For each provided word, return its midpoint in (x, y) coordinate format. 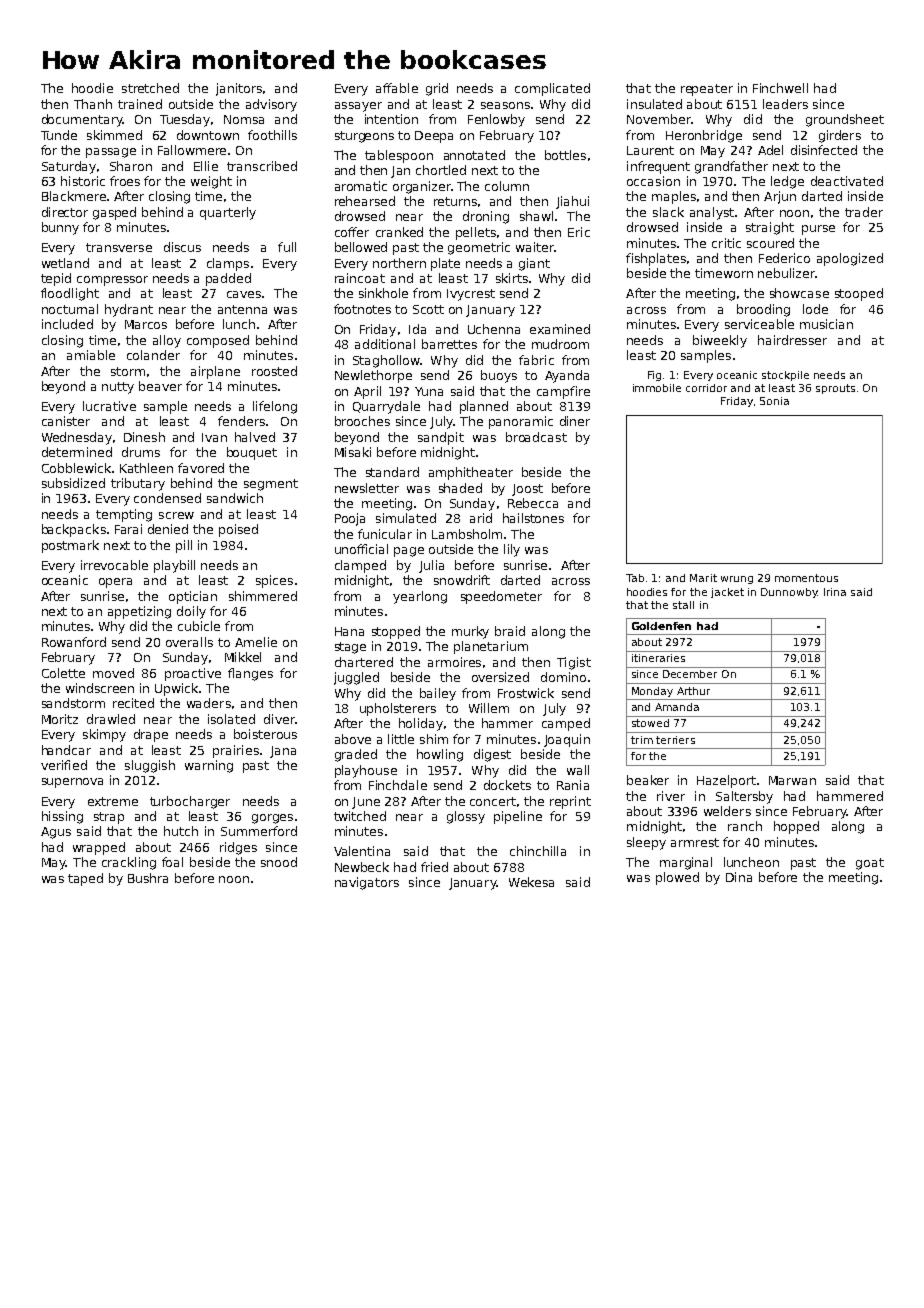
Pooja (350, 519)
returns (455, 201)
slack (668, 212)
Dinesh (144, 437)
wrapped (99, 848)
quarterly (228, 213)
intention (391, 119)
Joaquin (567, 740)
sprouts (835, 389)
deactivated (847, 181)
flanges (250, 674)
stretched (150, 88)
